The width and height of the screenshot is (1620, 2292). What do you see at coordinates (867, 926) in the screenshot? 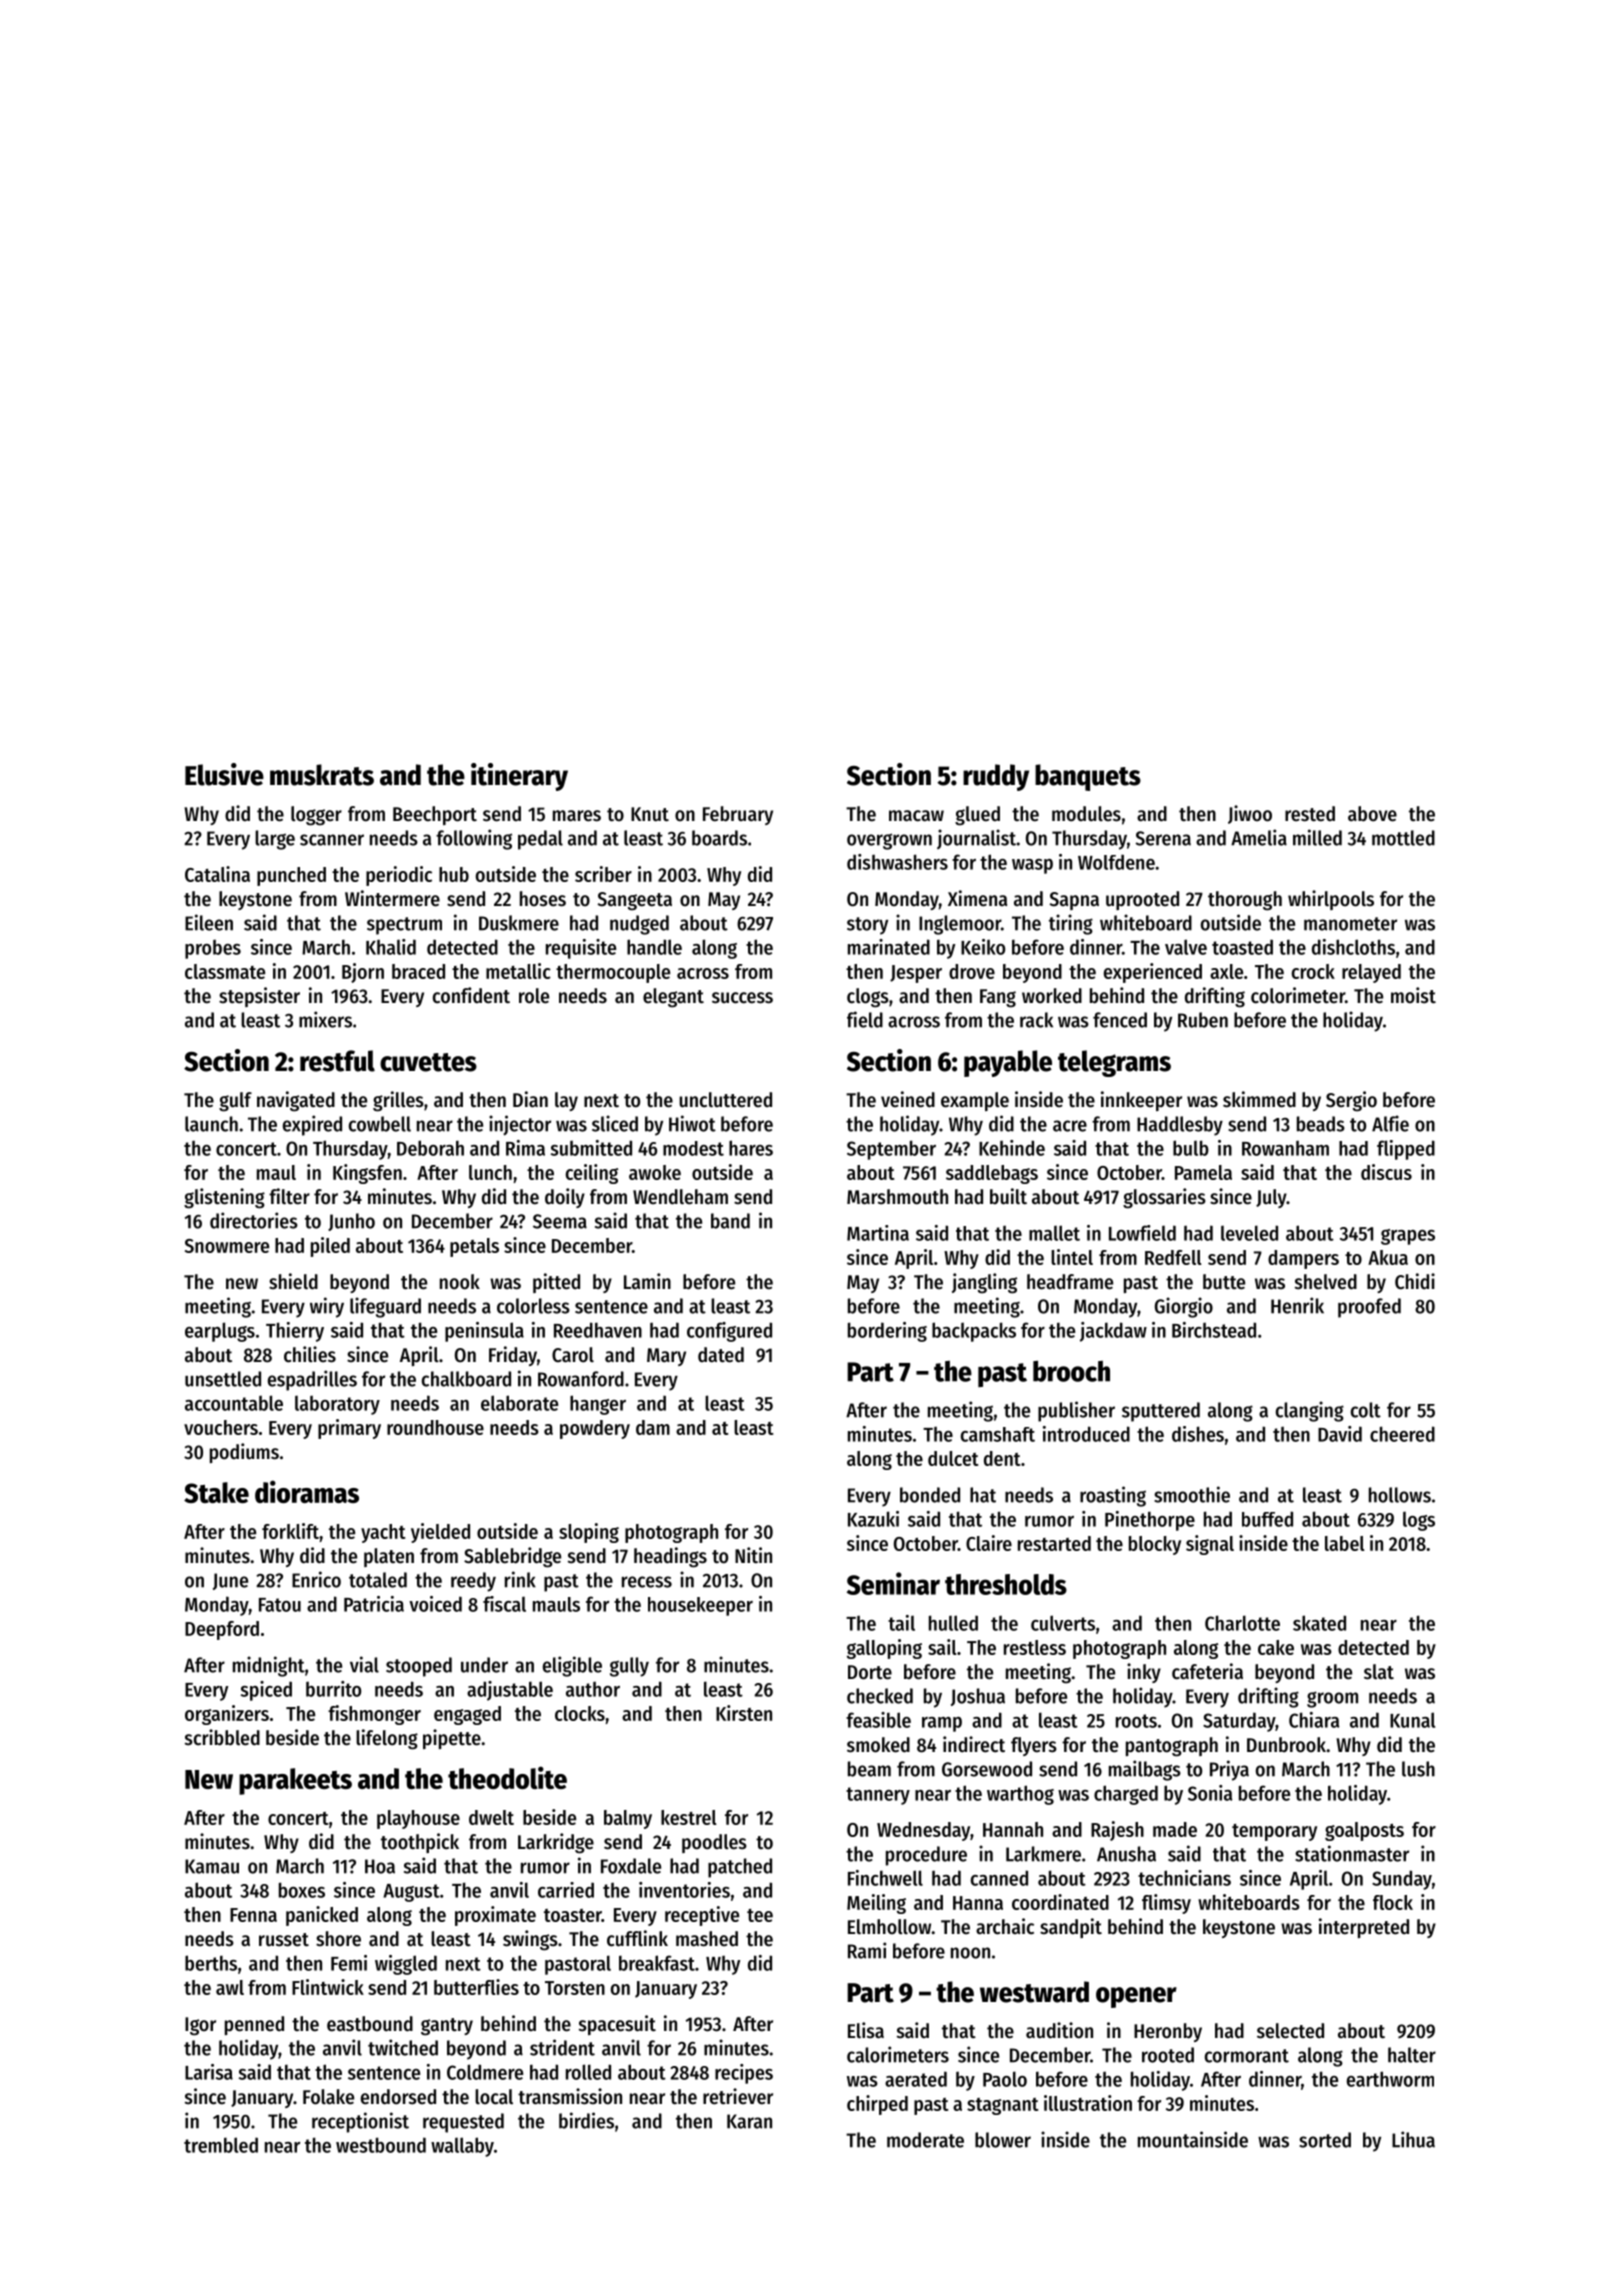
I see `story` at bounding box center [867, 926].
